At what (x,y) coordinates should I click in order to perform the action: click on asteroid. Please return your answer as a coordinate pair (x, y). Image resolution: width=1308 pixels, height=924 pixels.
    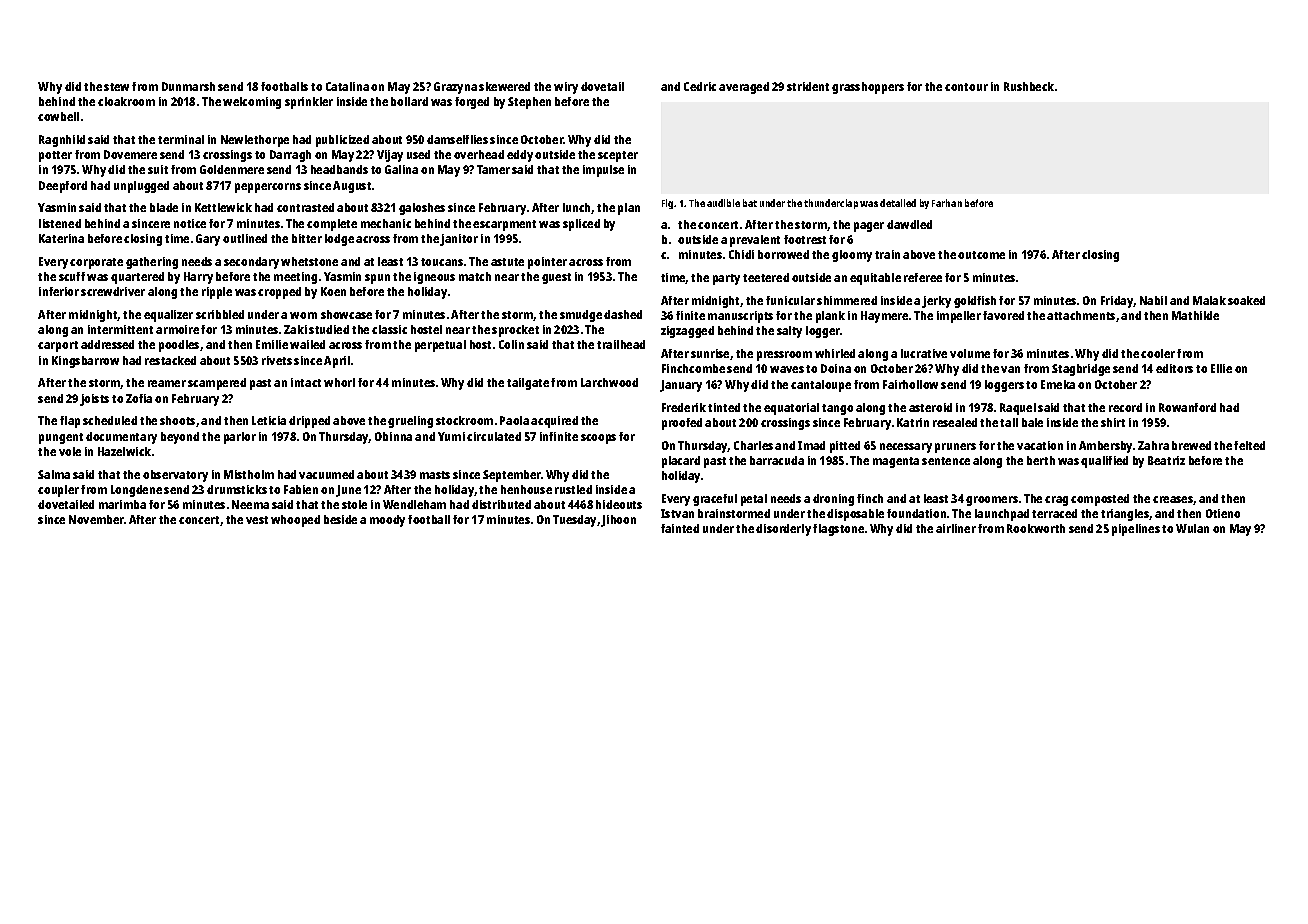
    Looking at the image, I should click on (930, 407).
